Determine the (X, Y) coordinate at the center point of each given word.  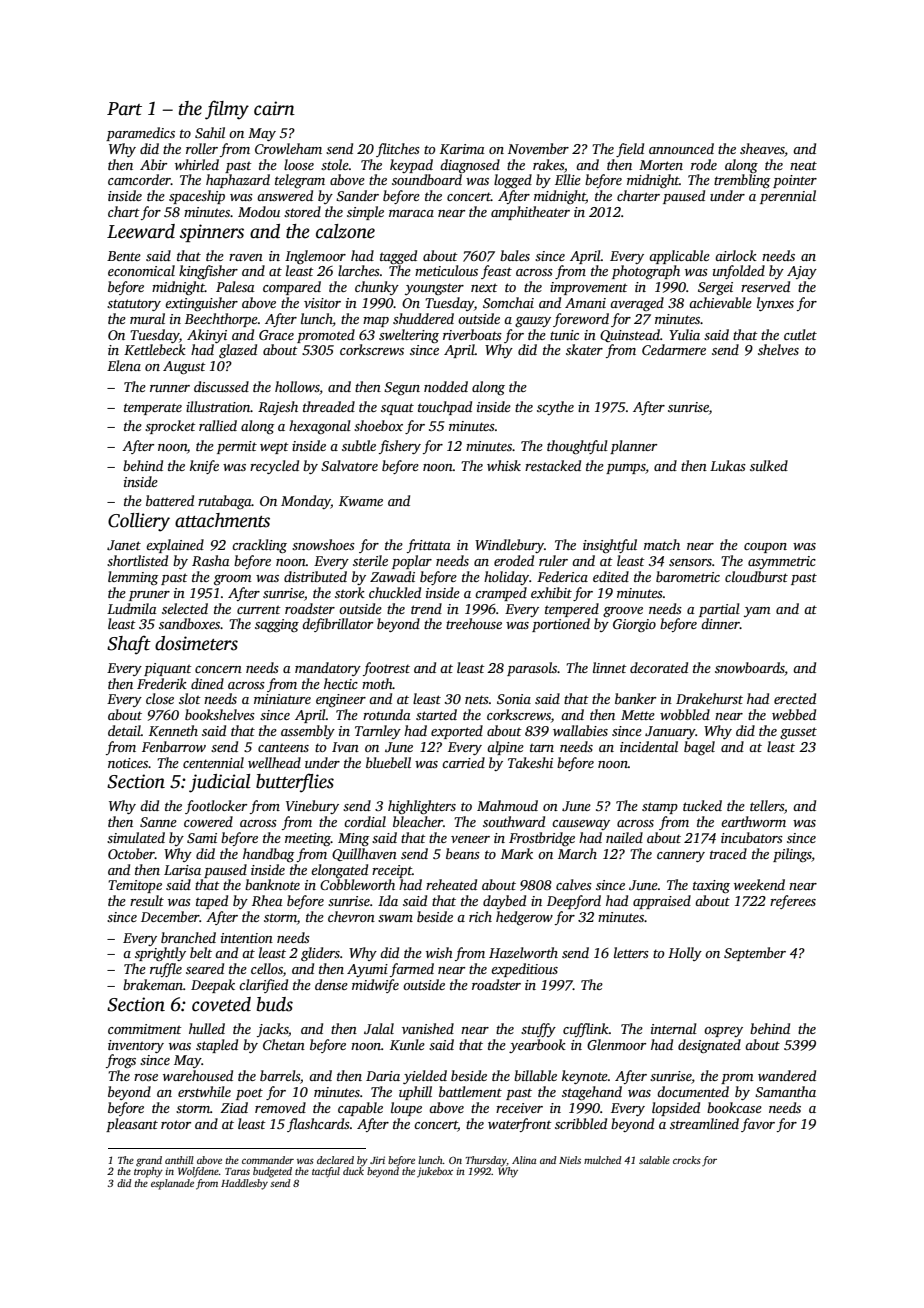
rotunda (387, 714)
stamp (660, 808)
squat (397, 409)
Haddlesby (244, 1184)
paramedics (140, 134)
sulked (769, 465)
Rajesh (278, 408)
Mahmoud (507, 805)
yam (757, 612)
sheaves (762, 148)
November (538, 148)
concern (218, 669)
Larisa (182, 870)
